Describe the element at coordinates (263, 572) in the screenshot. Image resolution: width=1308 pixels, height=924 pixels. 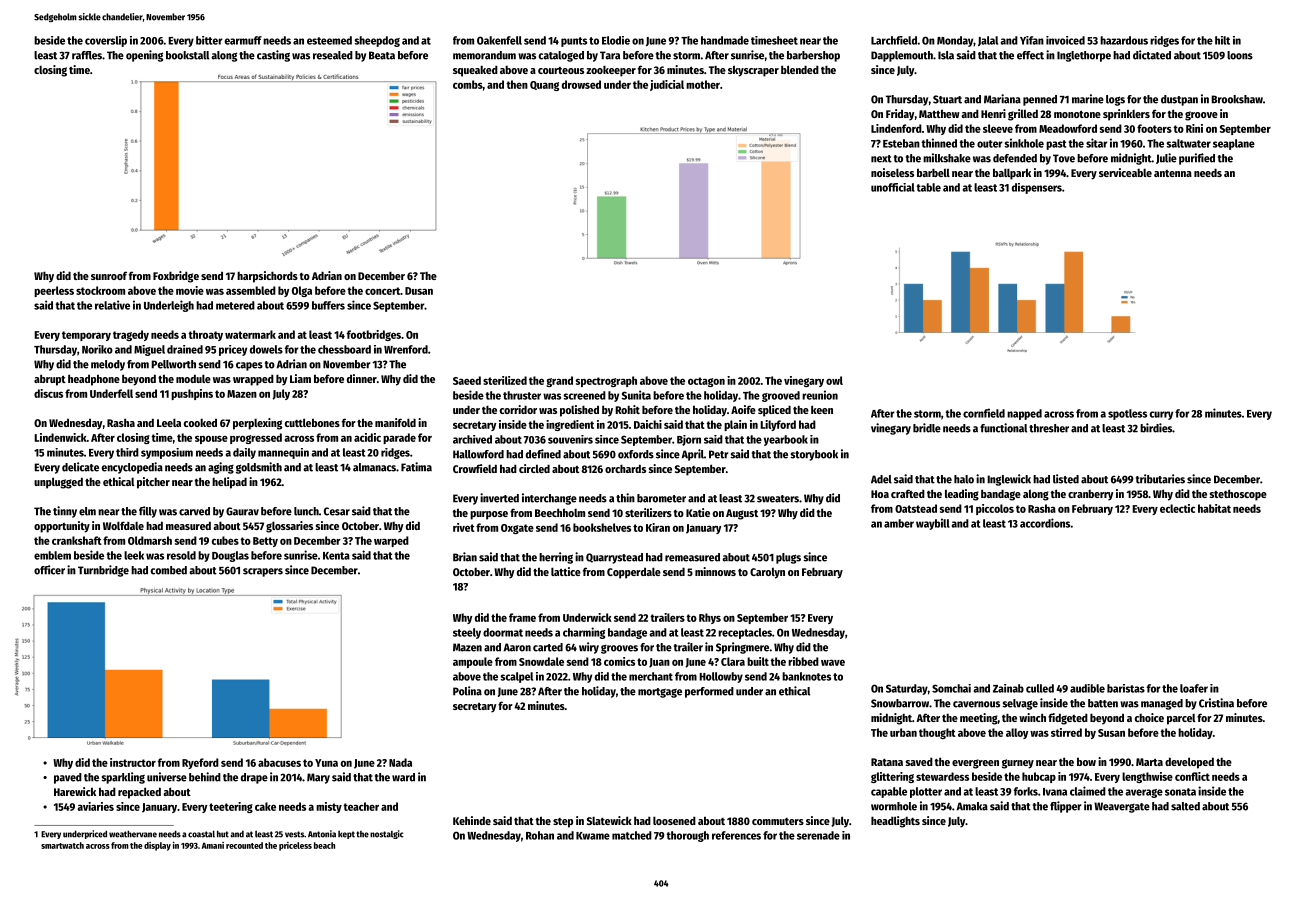
I see `scrapers` at that location.
